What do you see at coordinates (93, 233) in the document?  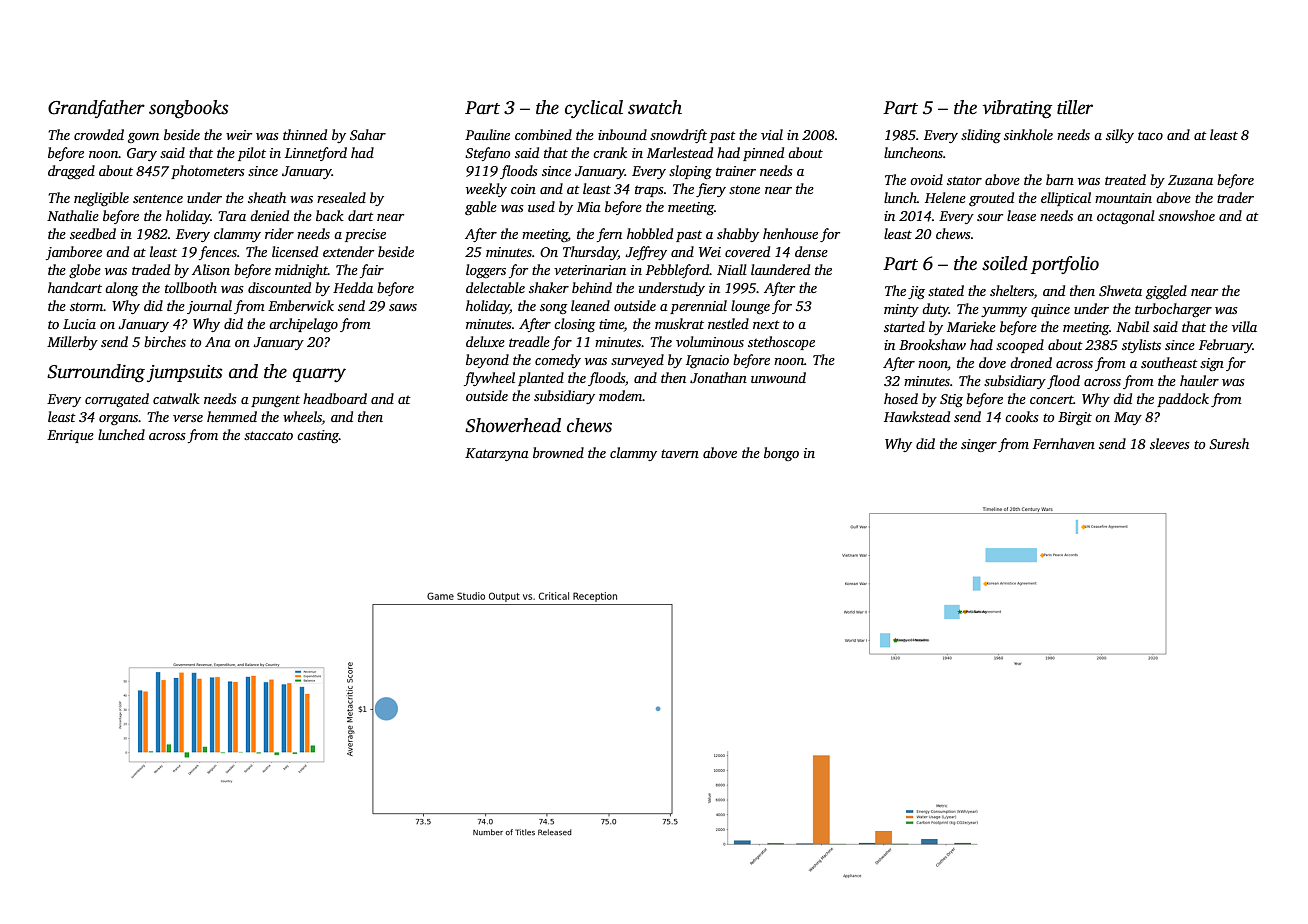 I see `seedbed` at bounding box center [93, 233].
